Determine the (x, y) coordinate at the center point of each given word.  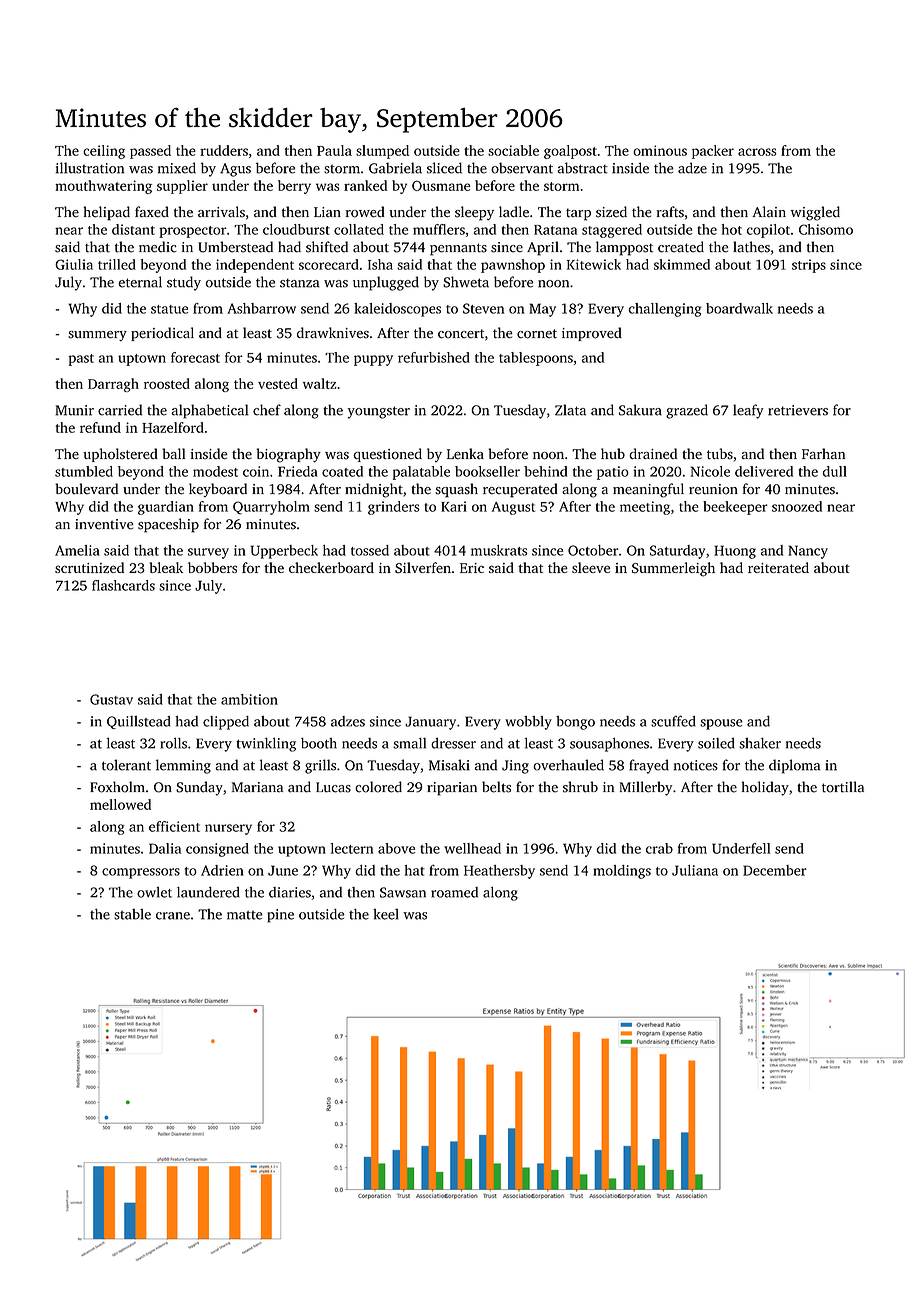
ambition (249, 699)
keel (385, 914)
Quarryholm (271, 508)
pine (281, 916)
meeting (645, 508)
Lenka (465, 454)
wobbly (528, 723)
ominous (660, 150)
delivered (764, 471)
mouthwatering (103, 187)
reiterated (778, 567)
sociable (513, 150)
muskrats (499, 550)
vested (278, 383)
